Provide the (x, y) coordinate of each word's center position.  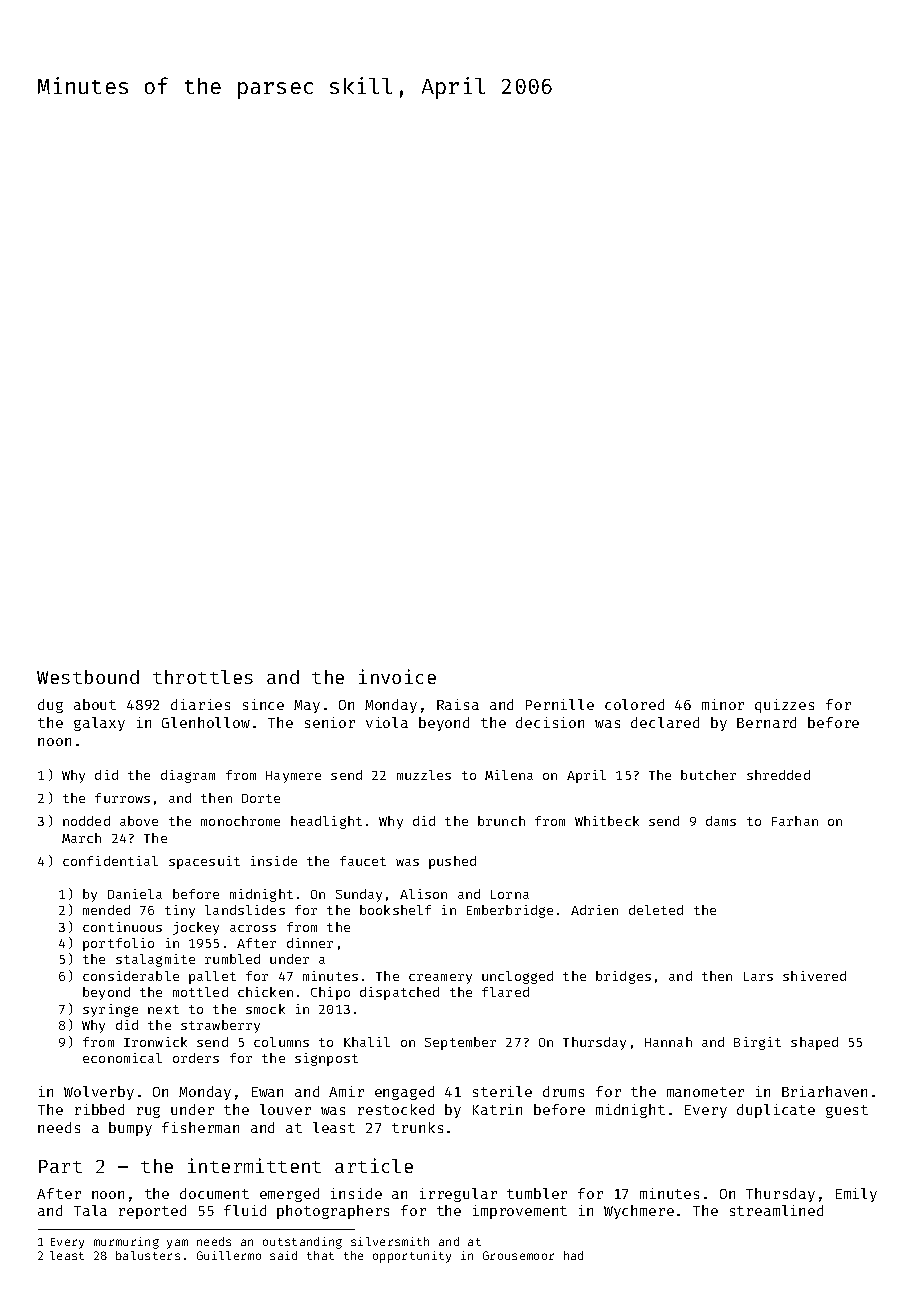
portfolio (118, 944)
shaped (814, 1043)
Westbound (88, 677)
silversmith (390, 1241)
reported (152, 1212)
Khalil (367, 1042)
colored (634, 704)
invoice (397, 676)
